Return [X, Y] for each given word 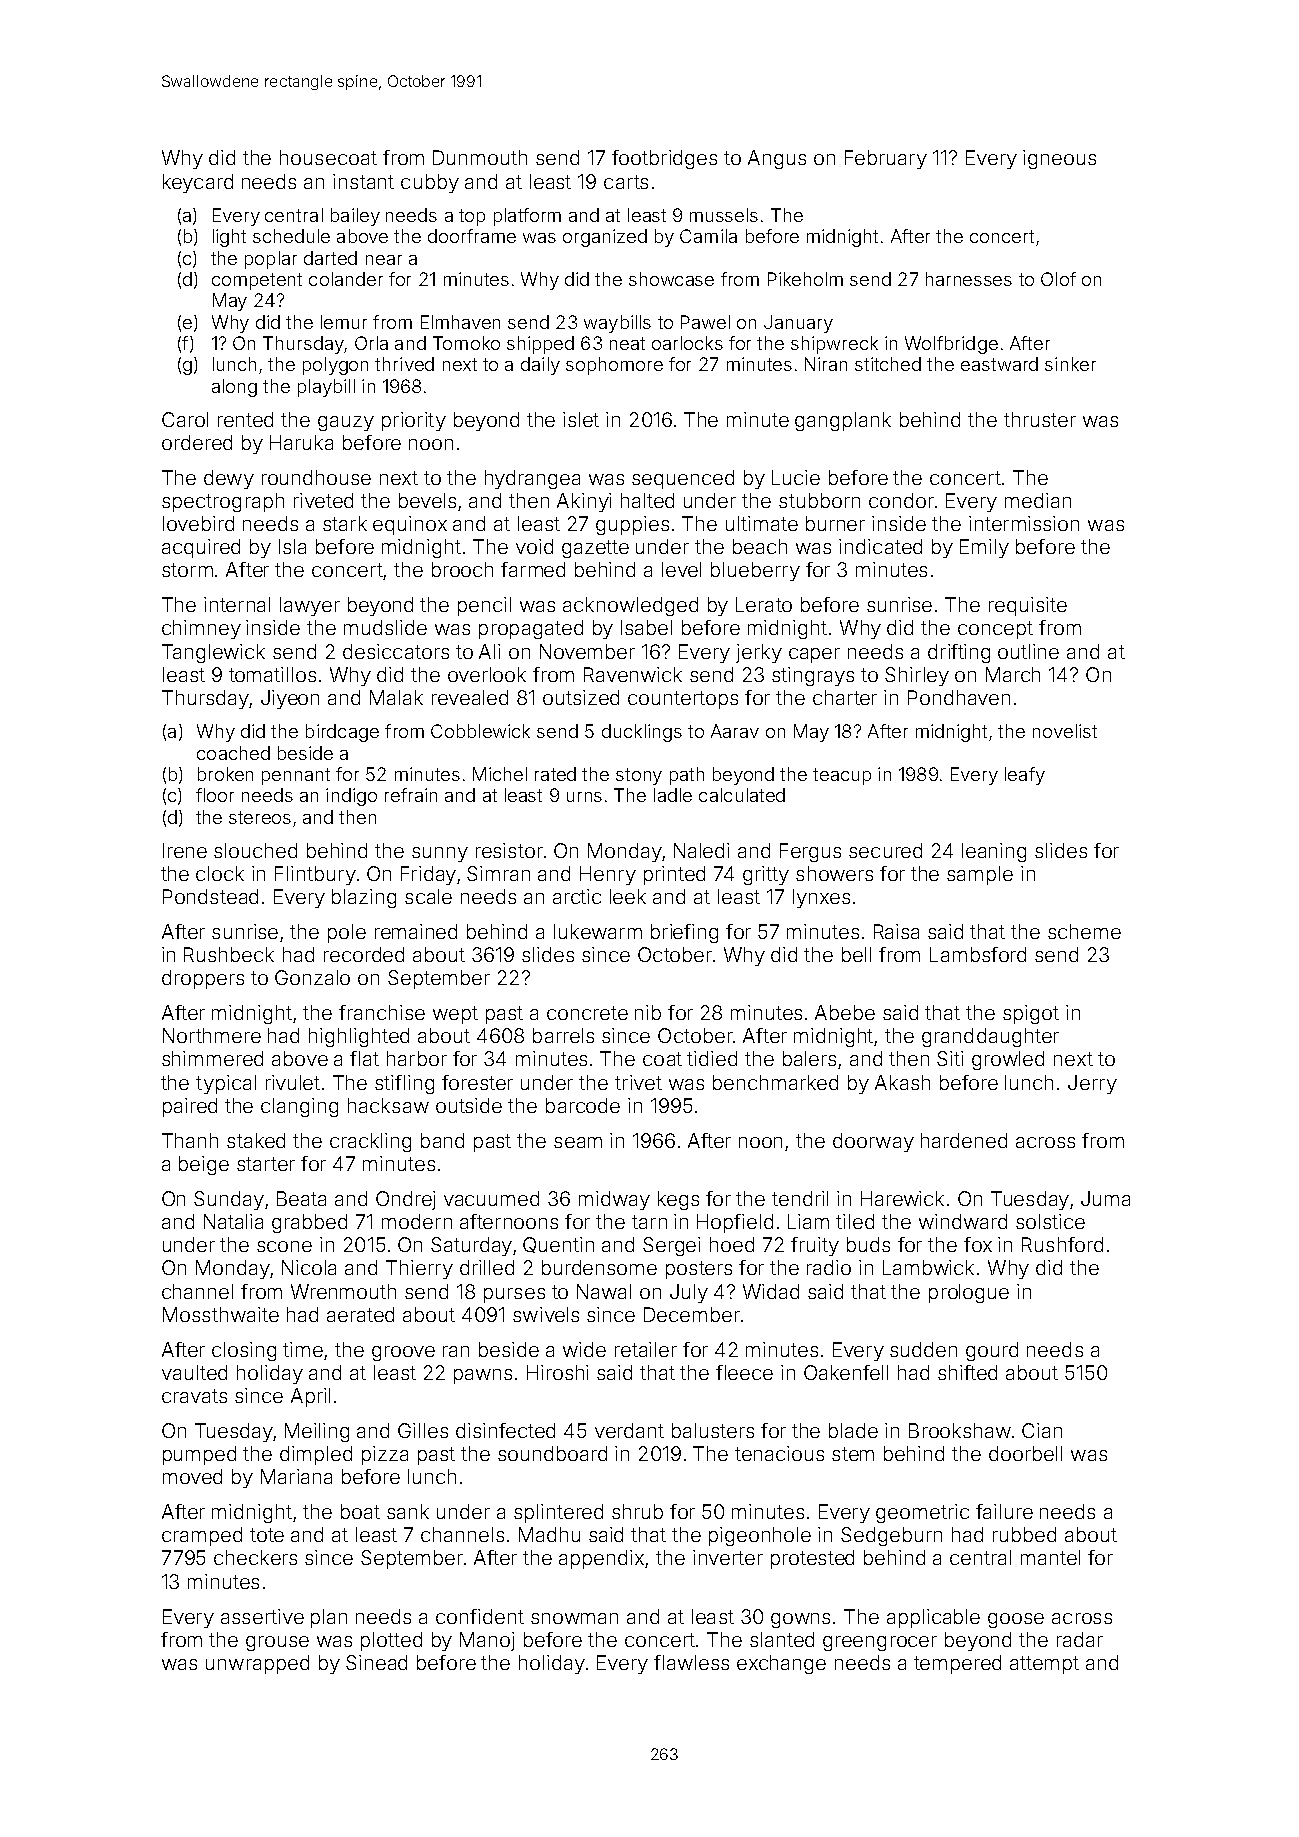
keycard [198, 183]
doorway [873, 1142]
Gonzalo [312, 977]
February [886, 159]
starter [266, 1164]
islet [581, 419]
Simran [498, 873]
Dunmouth [480, 157]
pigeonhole [760, 1536]
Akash [902, 1082]
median [1038, 500]
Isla [292, 546]
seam [578, 1142]
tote [267, 1535]
